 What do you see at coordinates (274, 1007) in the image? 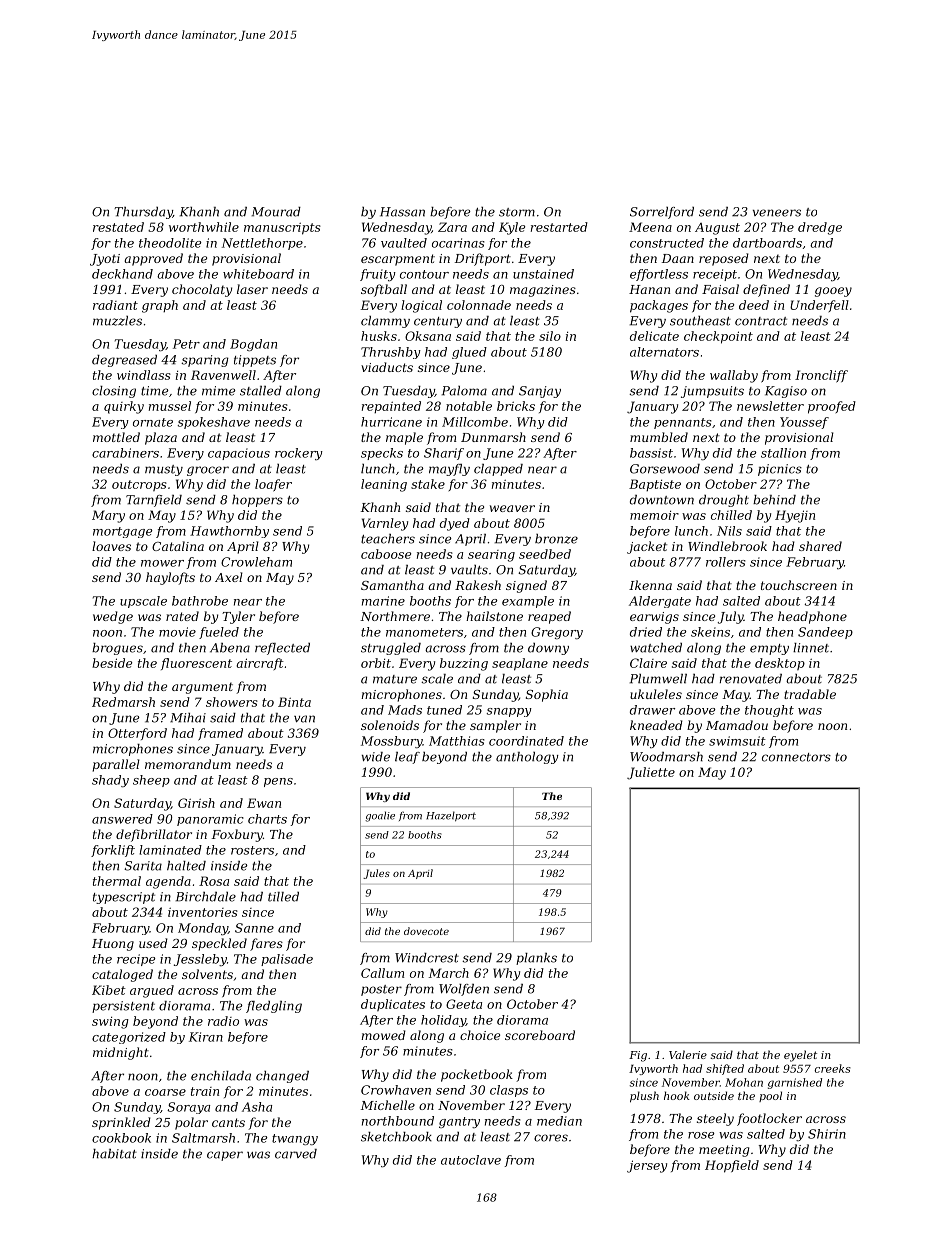
I see `fledgling` at bounding box center [274, 1007].
